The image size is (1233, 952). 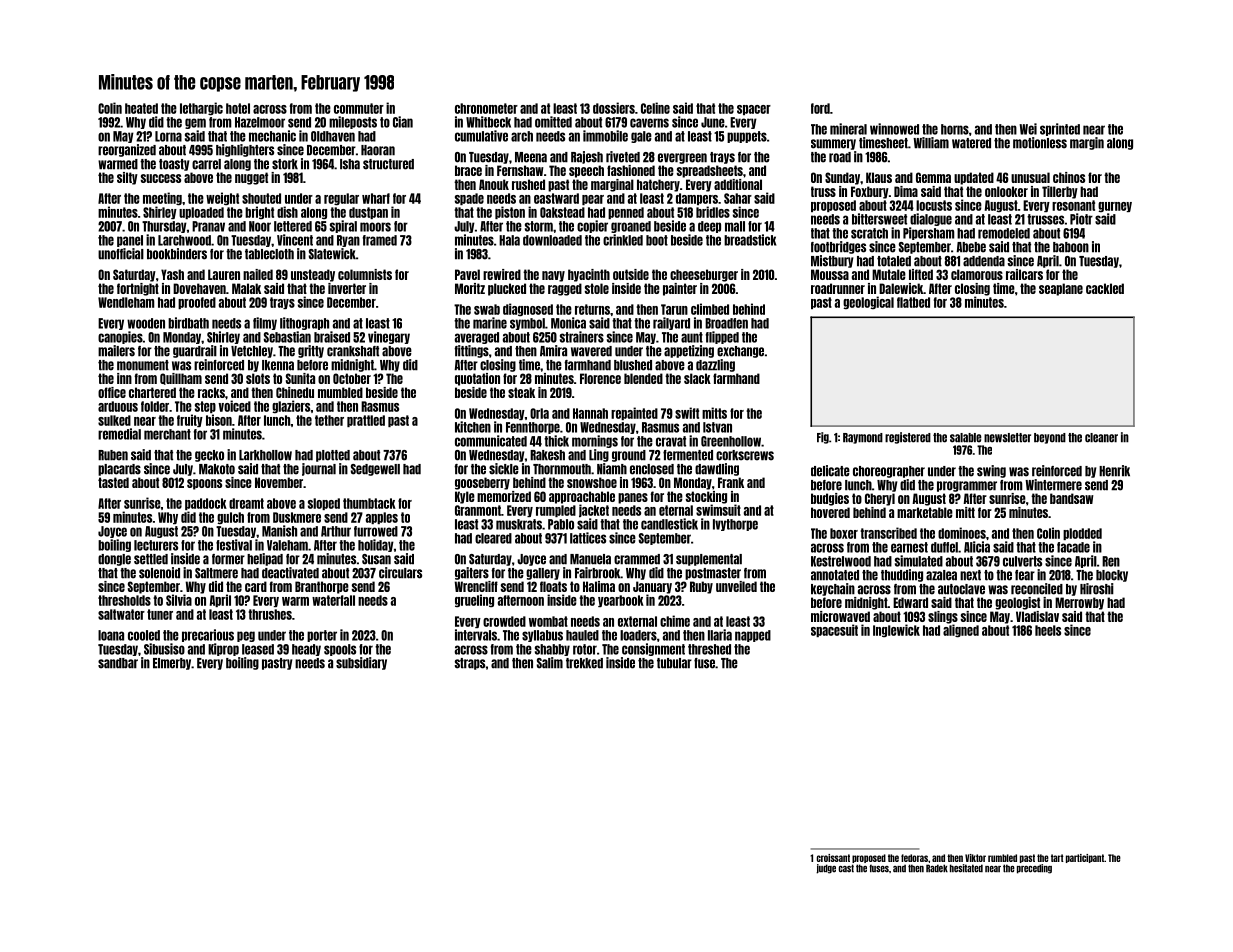 I want to click on crowded, so click(x=504, y=621).
